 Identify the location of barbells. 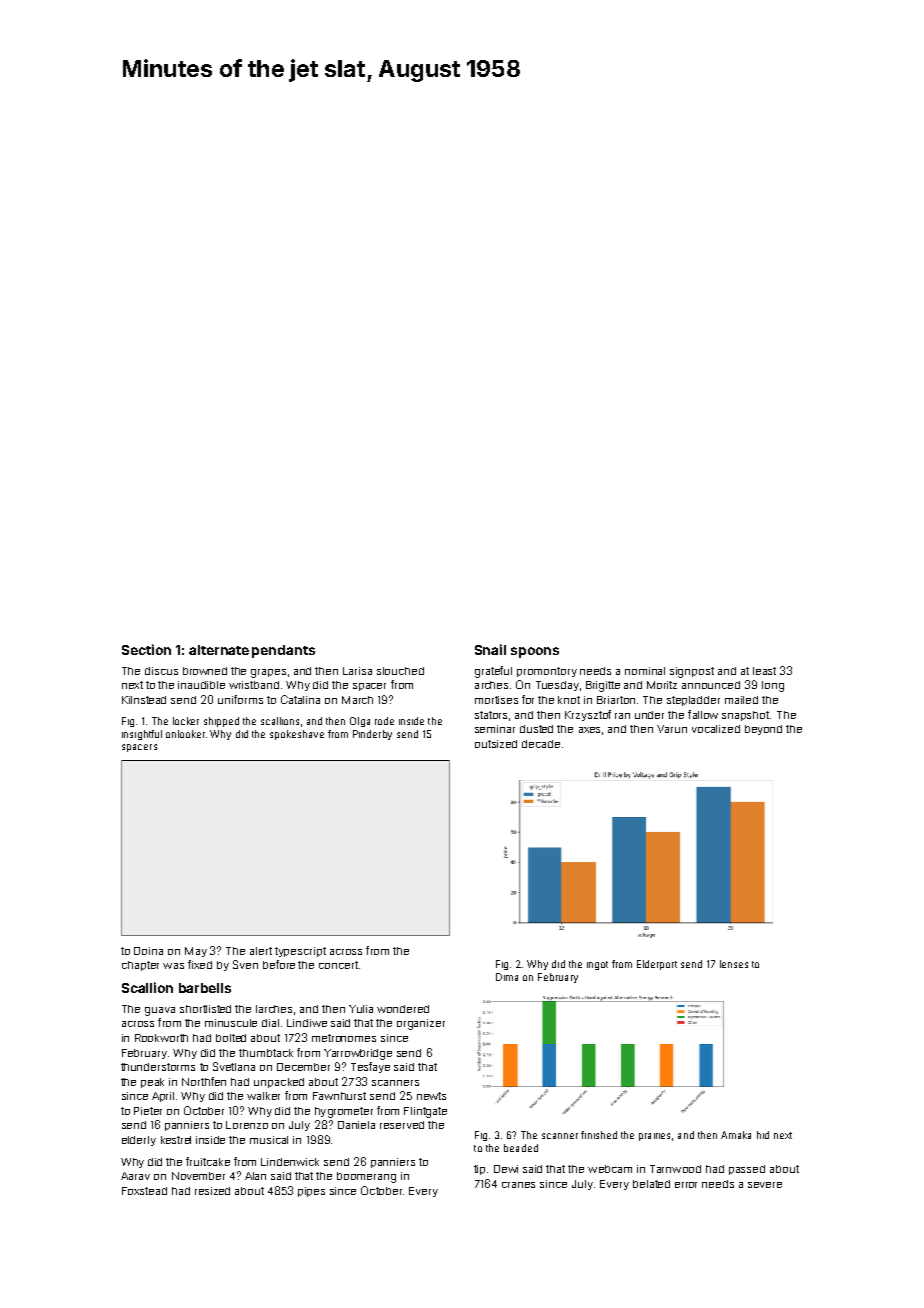
(205, 988).
